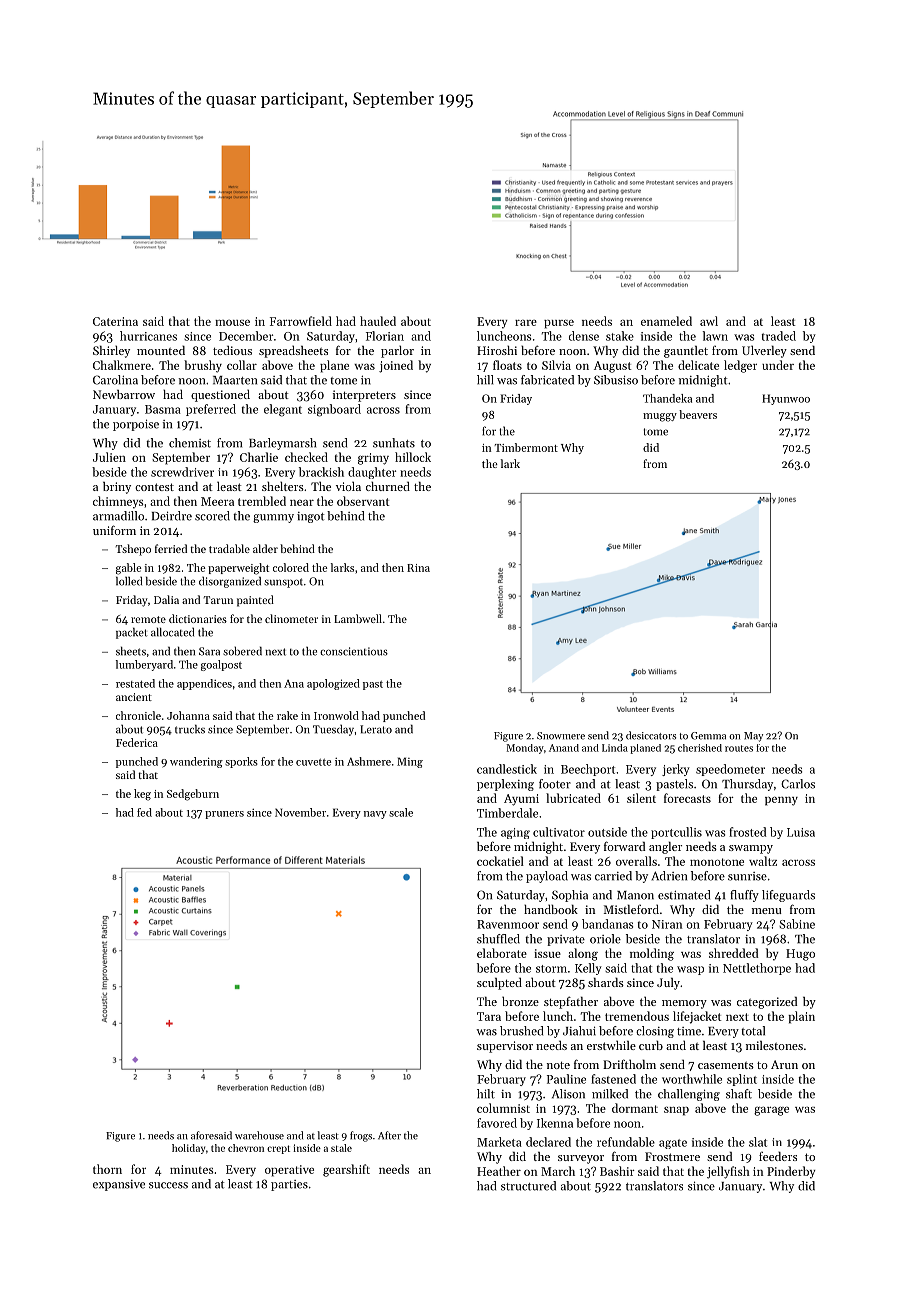 The image size is (908, 1316). What do you see at coordinates (617, 1171) in the screenshot?
I see `Bashir` at bounding box center [617, 1171].
